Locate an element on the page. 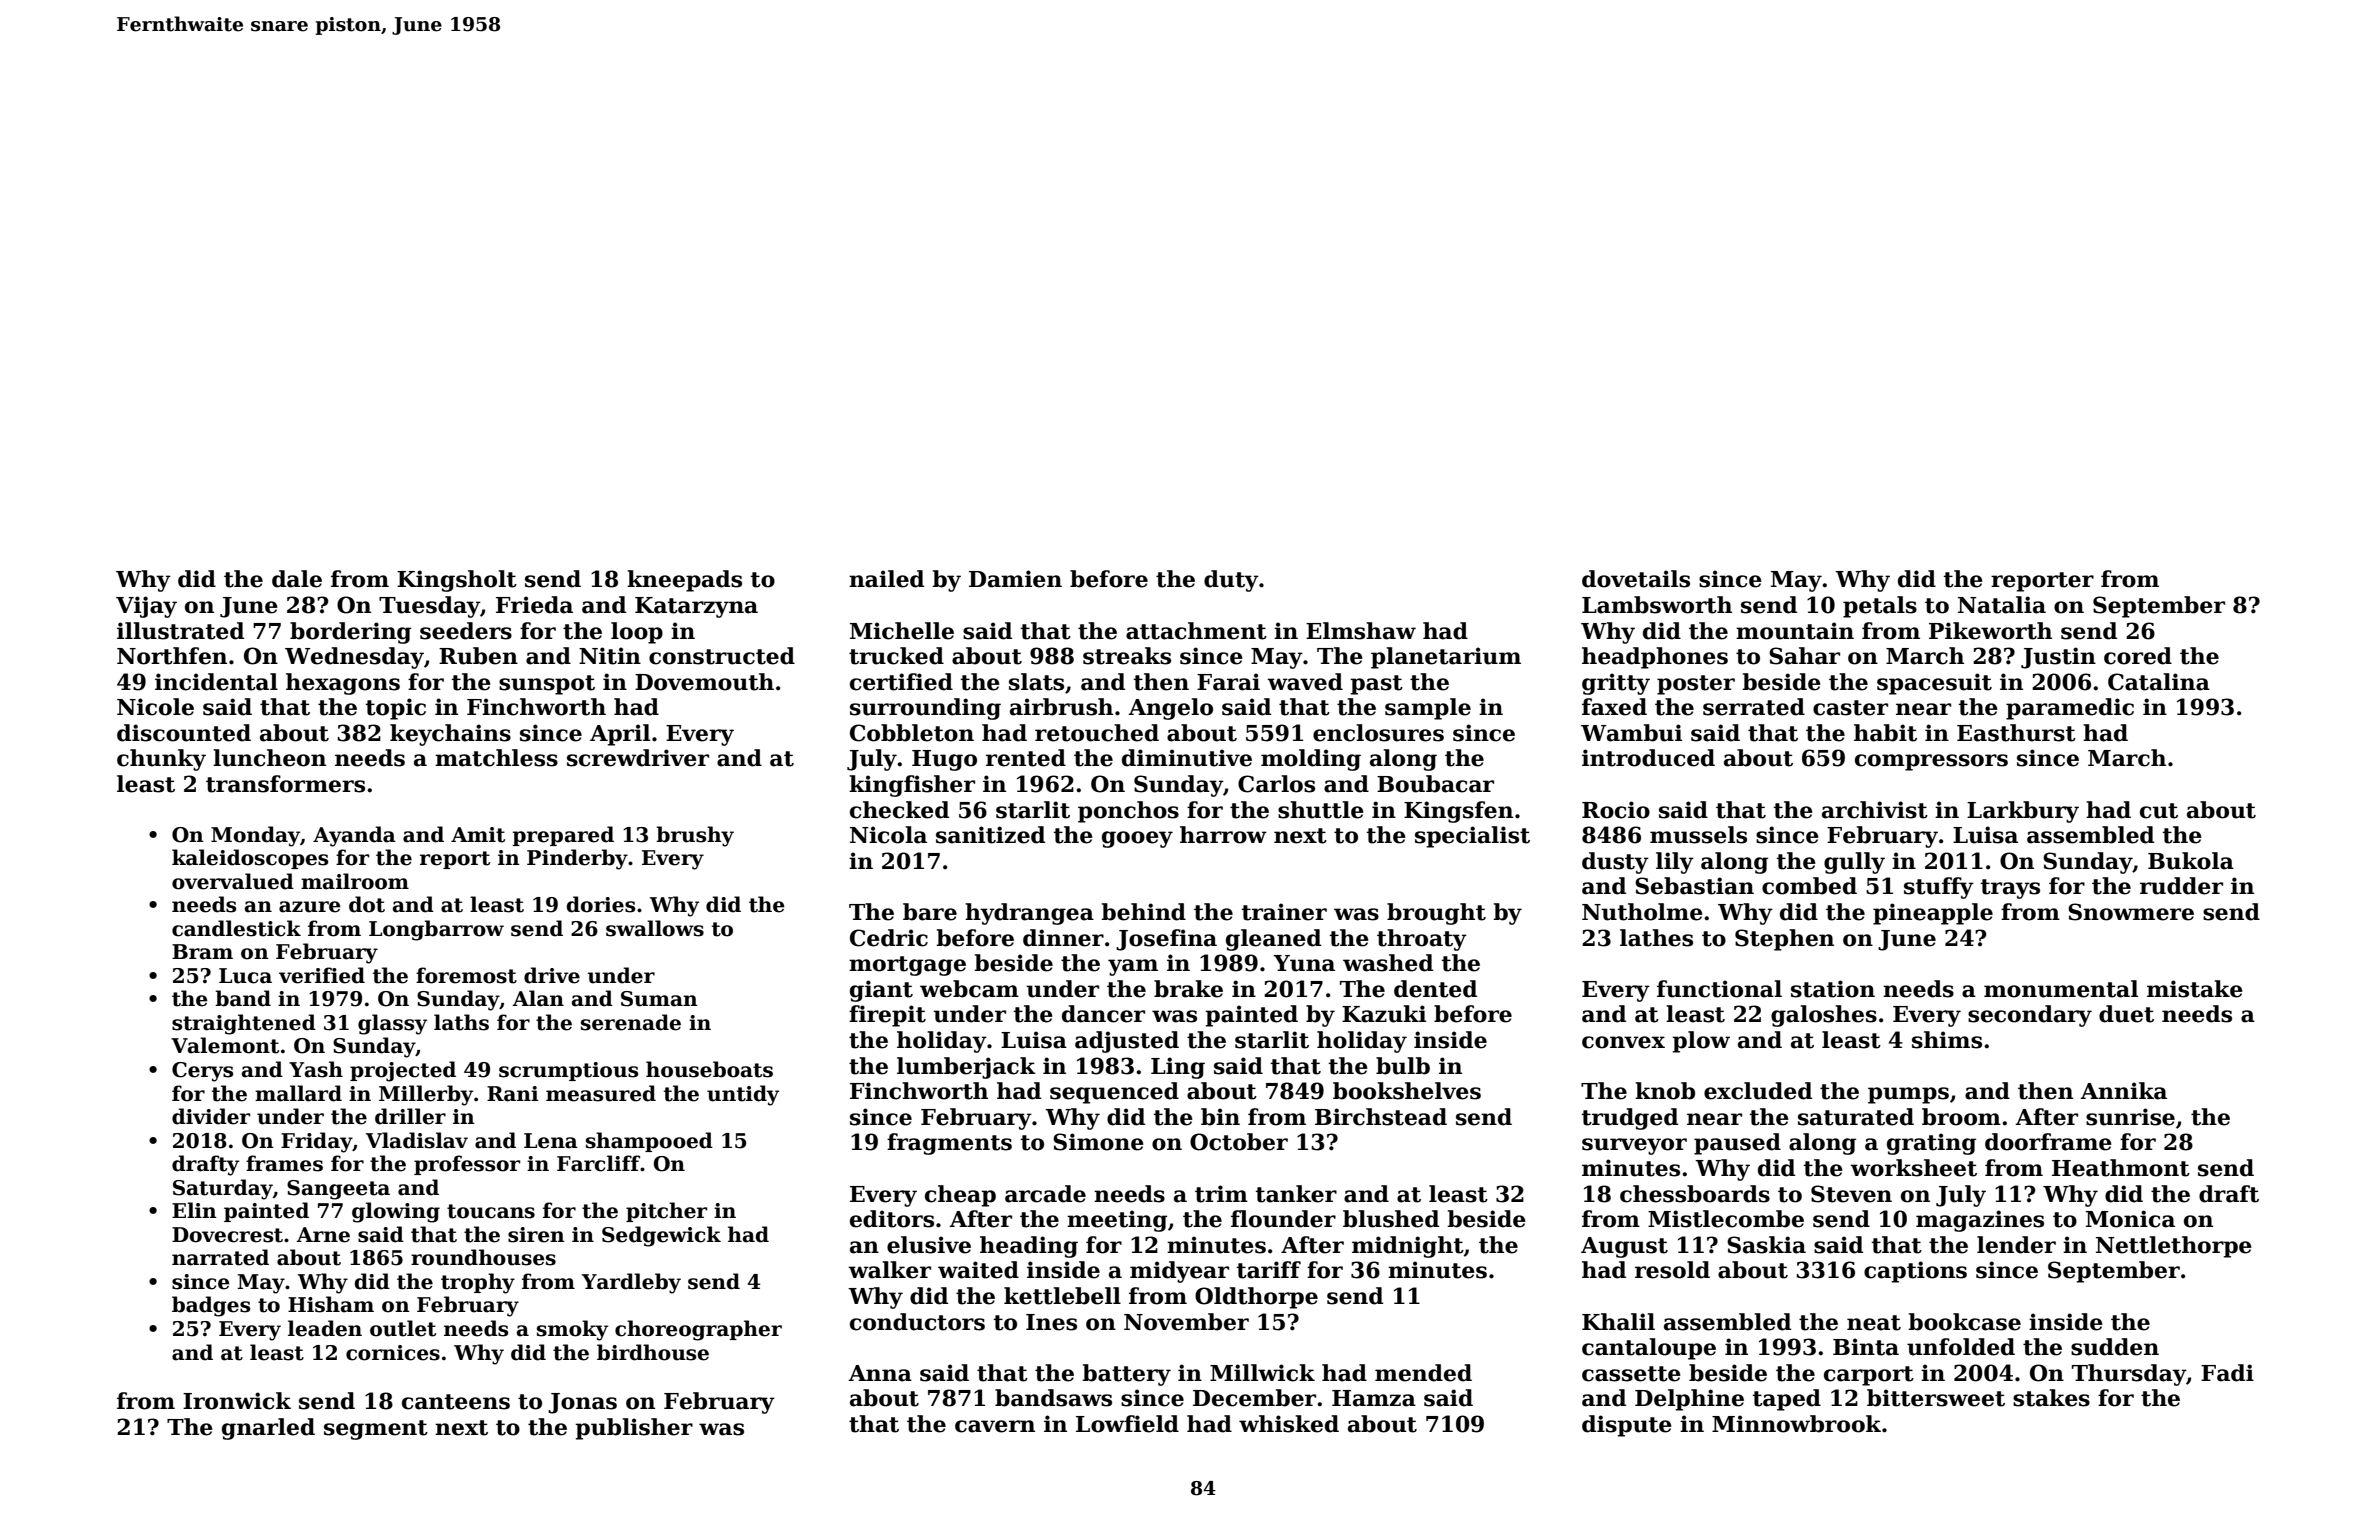 The image size is (2380, 1540). cavern is located at coordinates (995, 1426).
